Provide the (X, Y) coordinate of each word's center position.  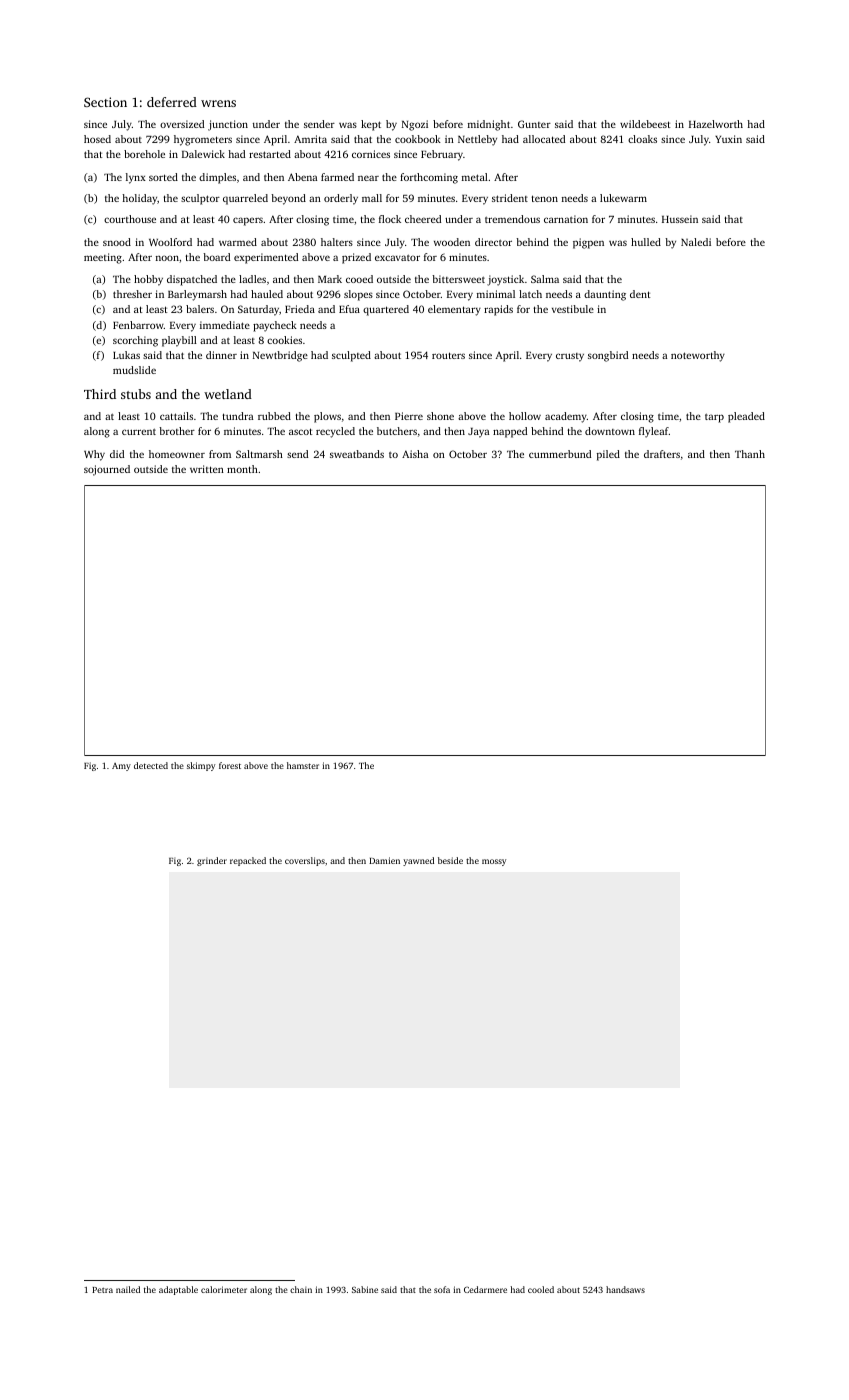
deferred (172, 102)
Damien (384, 860)
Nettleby (477, 140)
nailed (128, 1289)
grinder (212, 861)
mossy (494, 862)
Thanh (750, 454)
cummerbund (560, 454)
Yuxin (728, 139)
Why (94, 455)
